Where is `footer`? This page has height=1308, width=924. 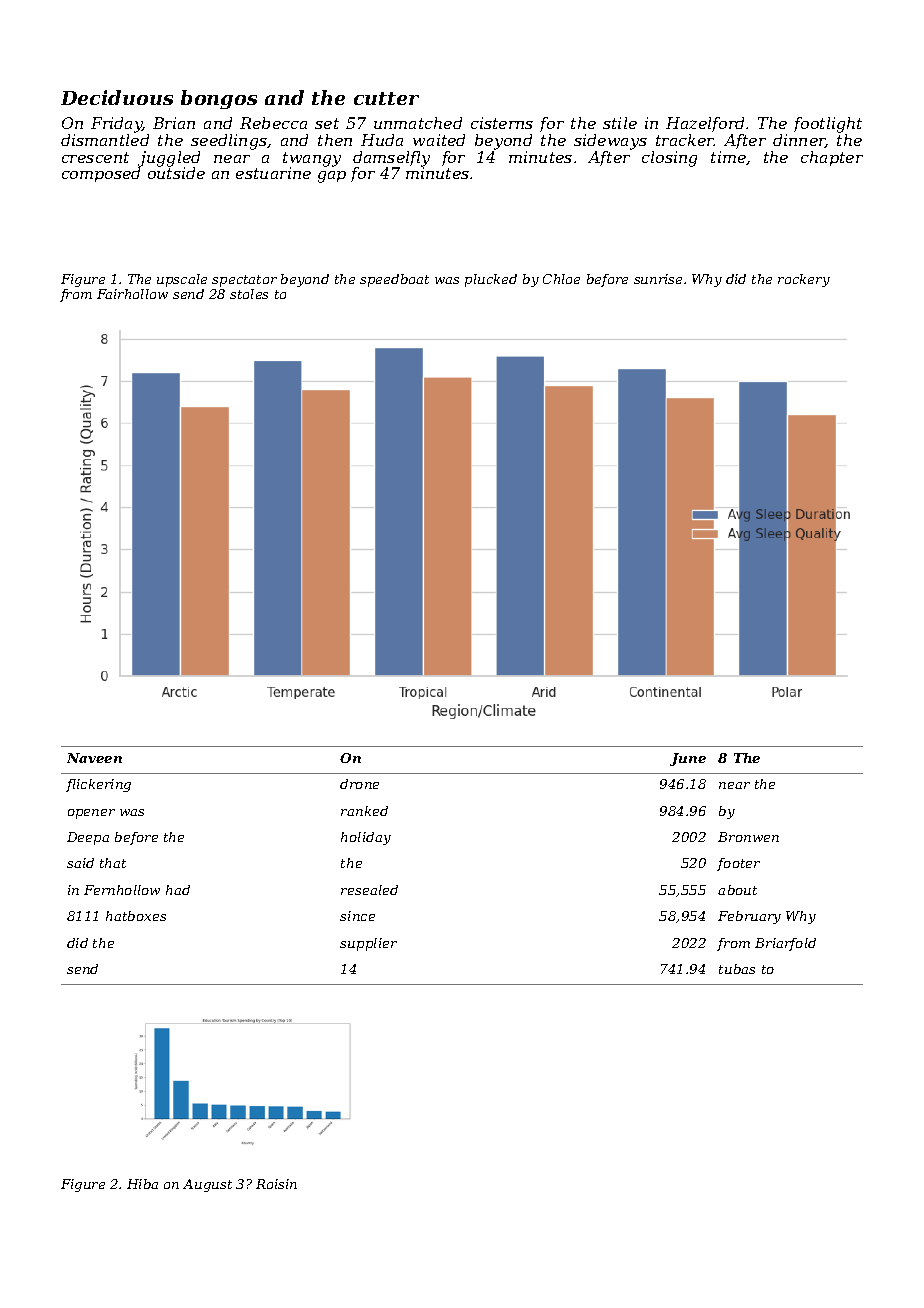
footer is located at coordinates (738, 864).
